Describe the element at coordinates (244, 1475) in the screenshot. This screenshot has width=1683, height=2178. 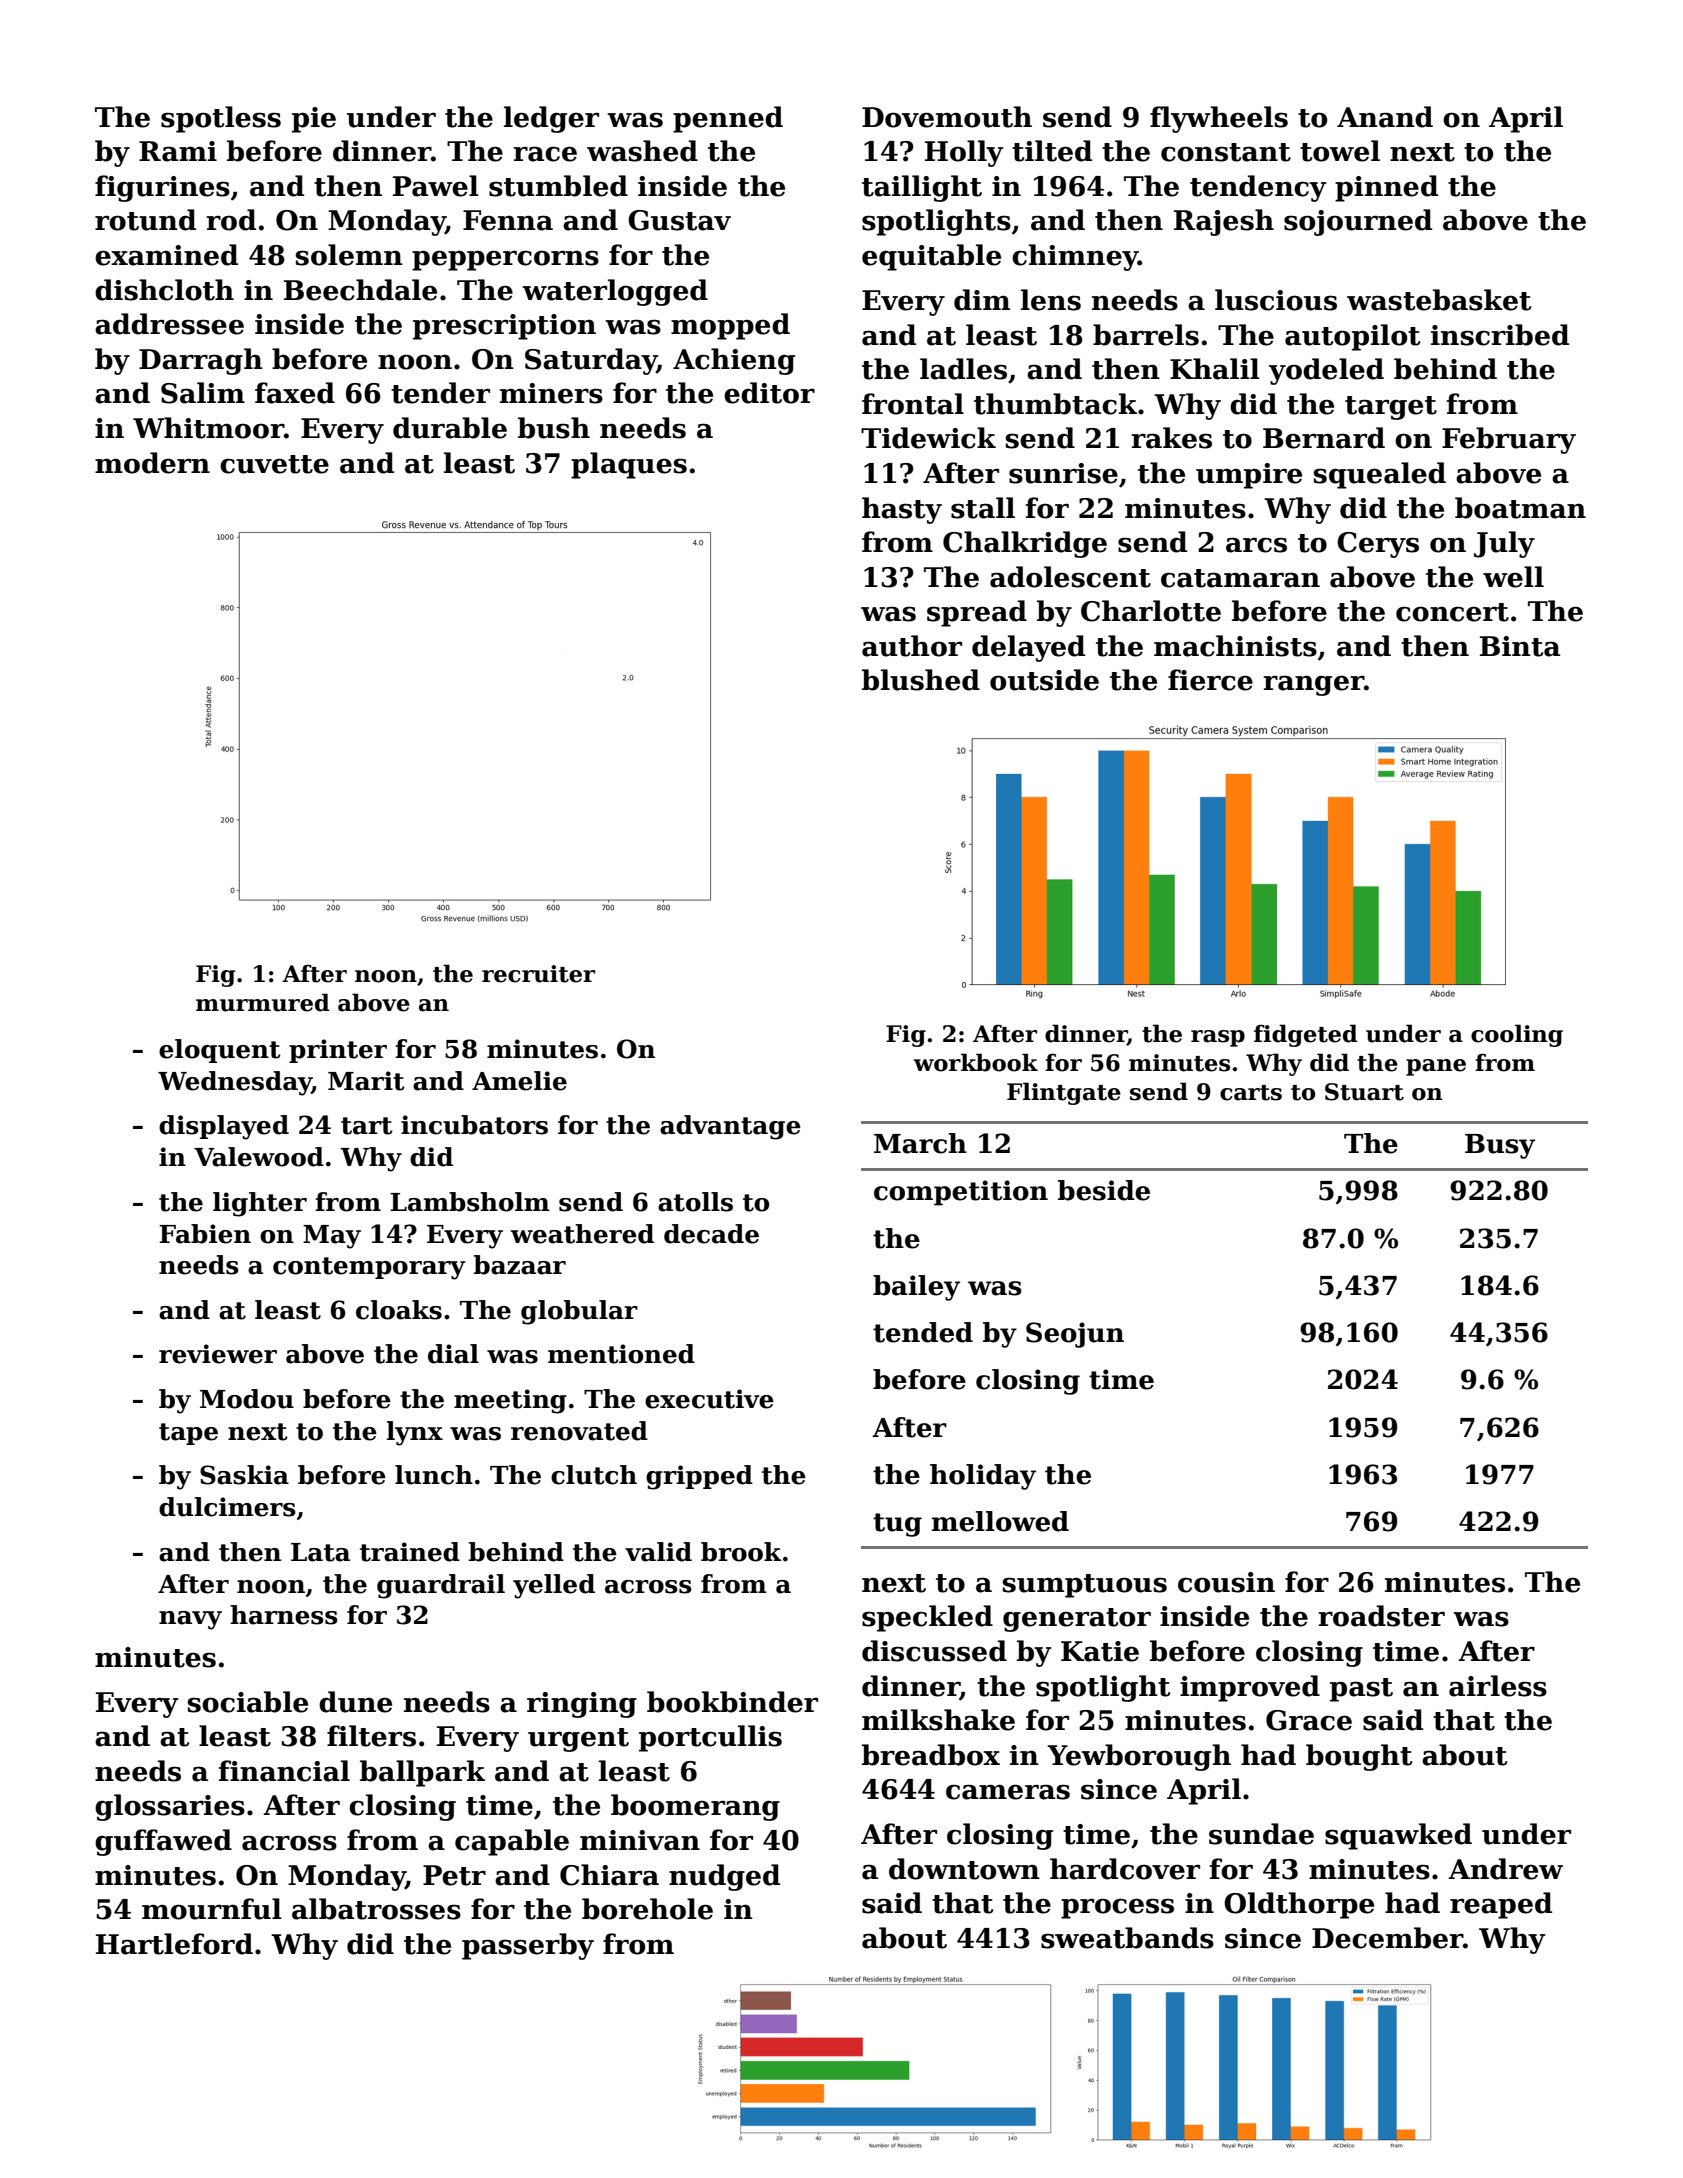
I see `Saskia` at that location.
